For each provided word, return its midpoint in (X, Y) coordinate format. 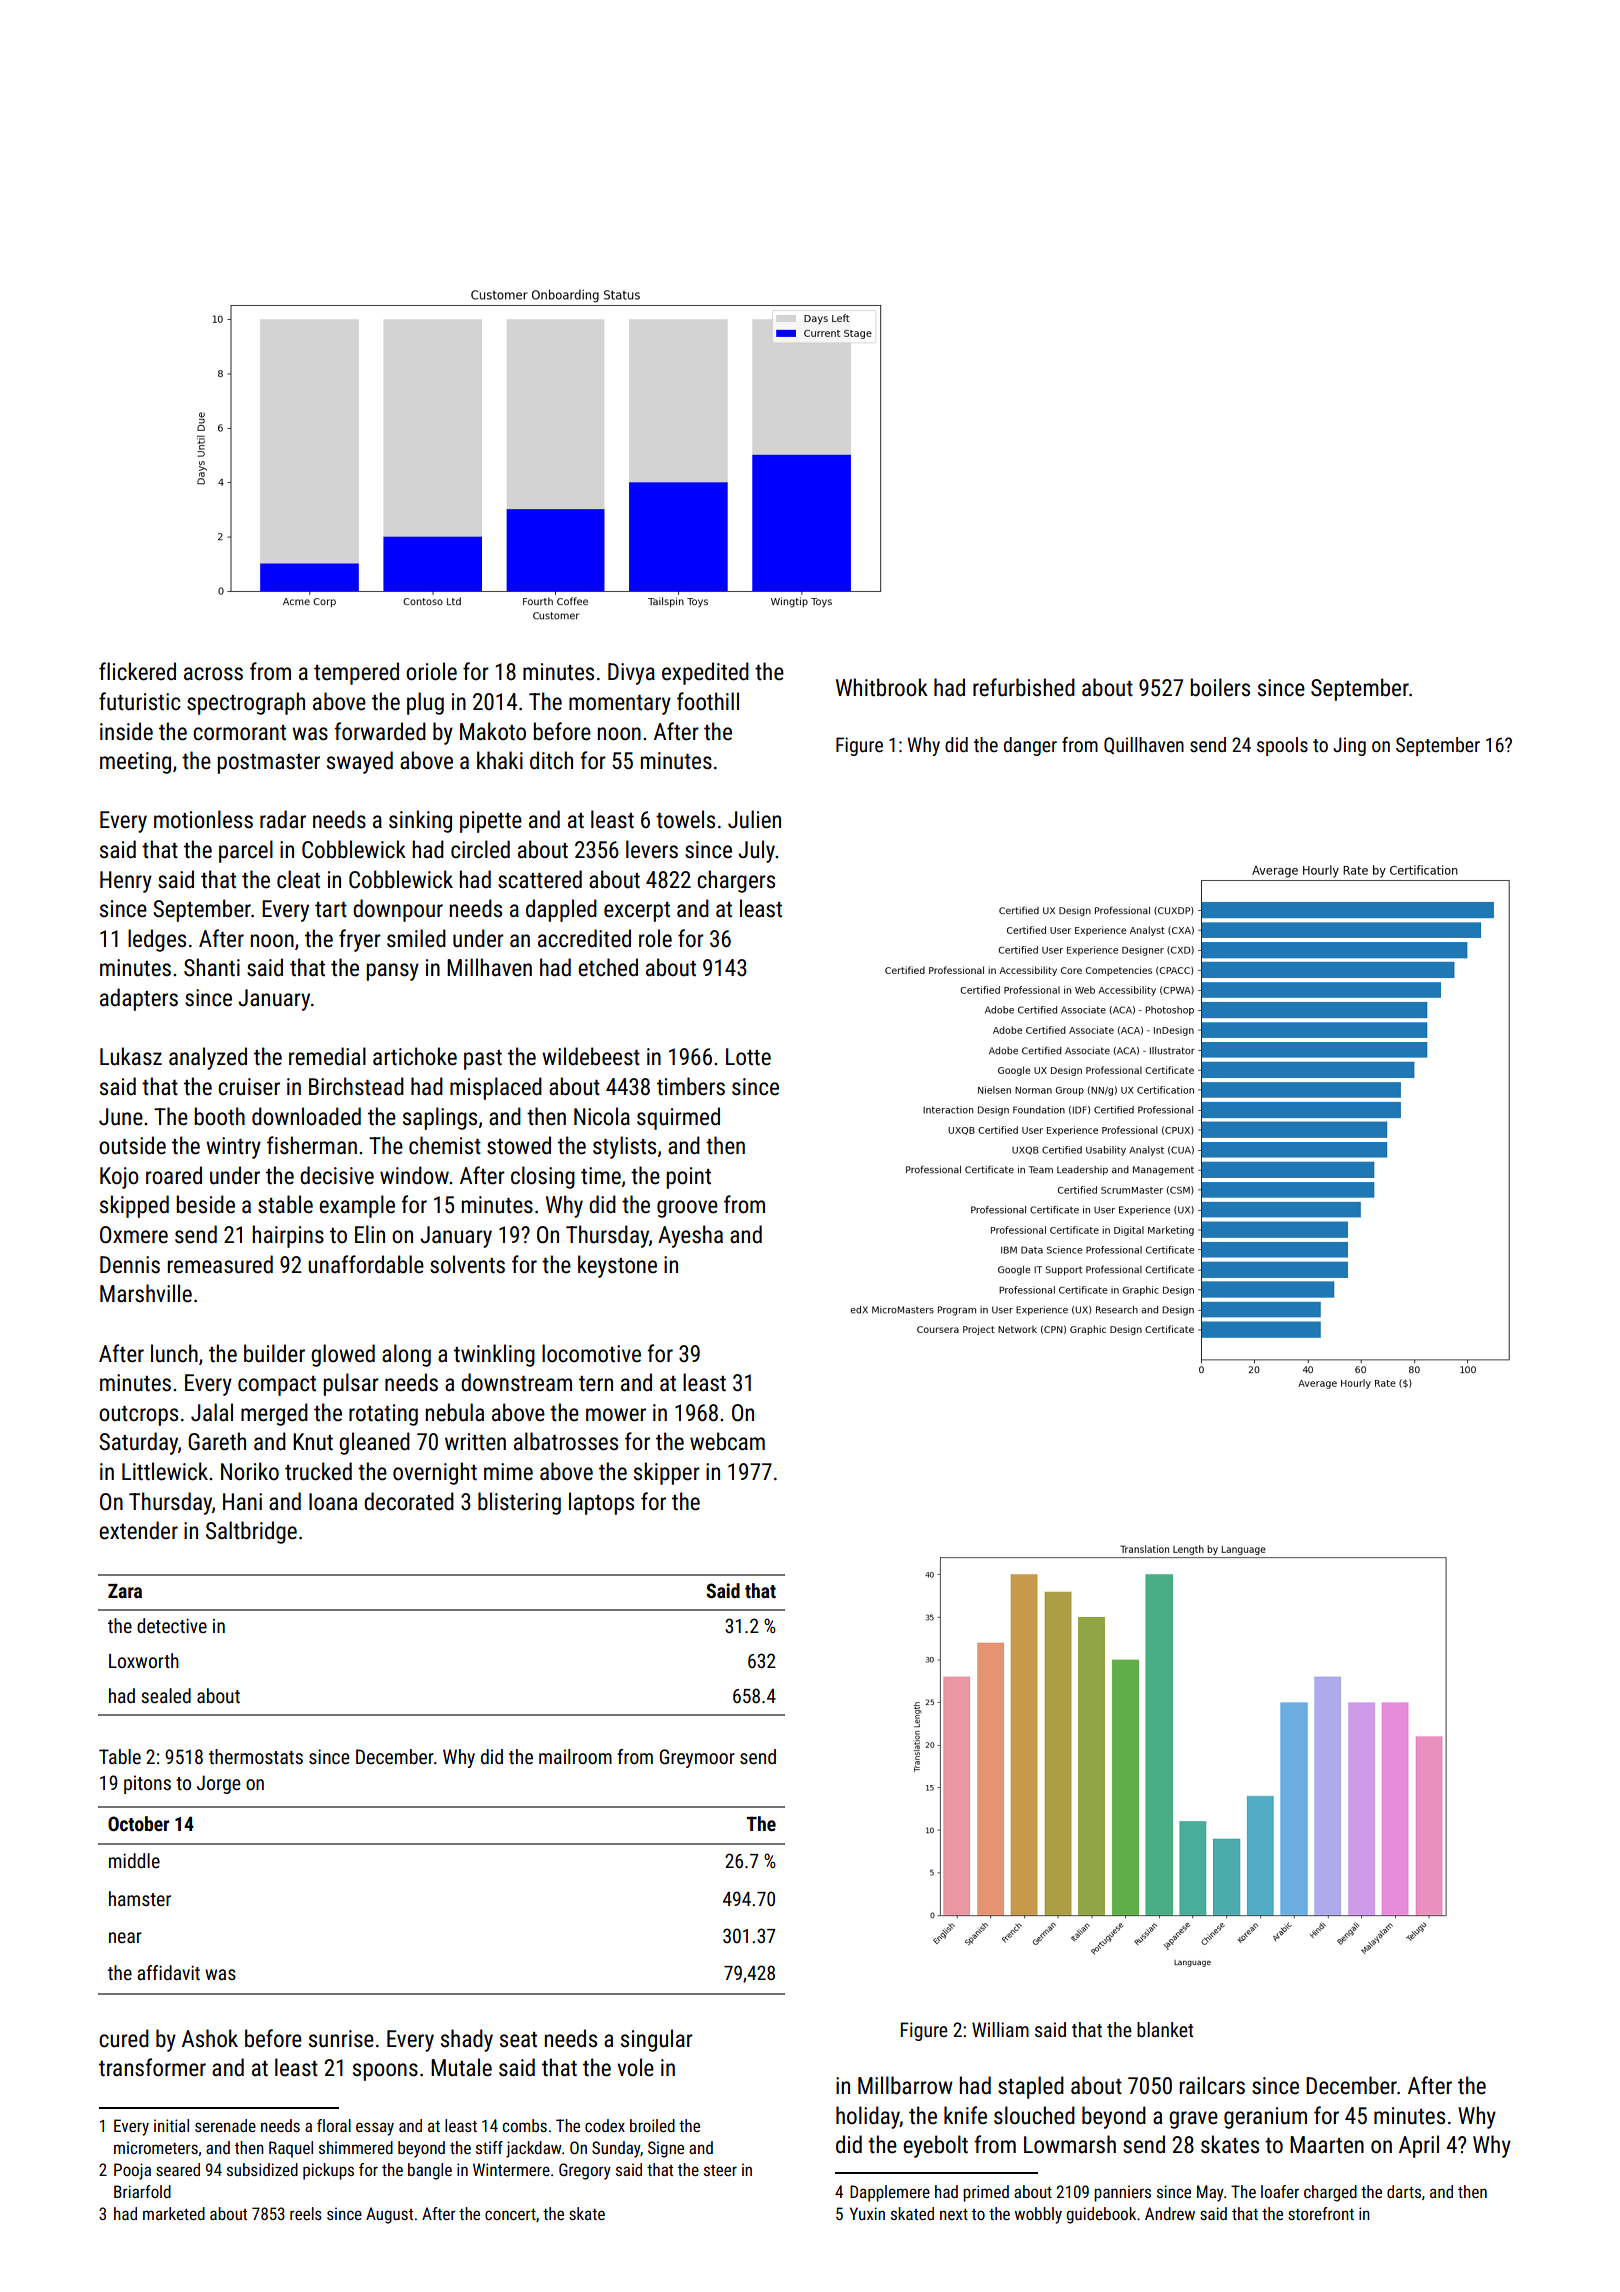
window (414, 1175)
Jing (1349, 746)
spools (1282, 746)
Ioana (333, 1502)
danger (1030, 746)
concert (510, 2214)
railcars (1212, 2085)
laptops (601, 1503)
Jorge (219, 1784)
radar (283, 819)
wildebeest (591, 1056)
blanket (1165, 2029)
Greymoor (697, 1758)
